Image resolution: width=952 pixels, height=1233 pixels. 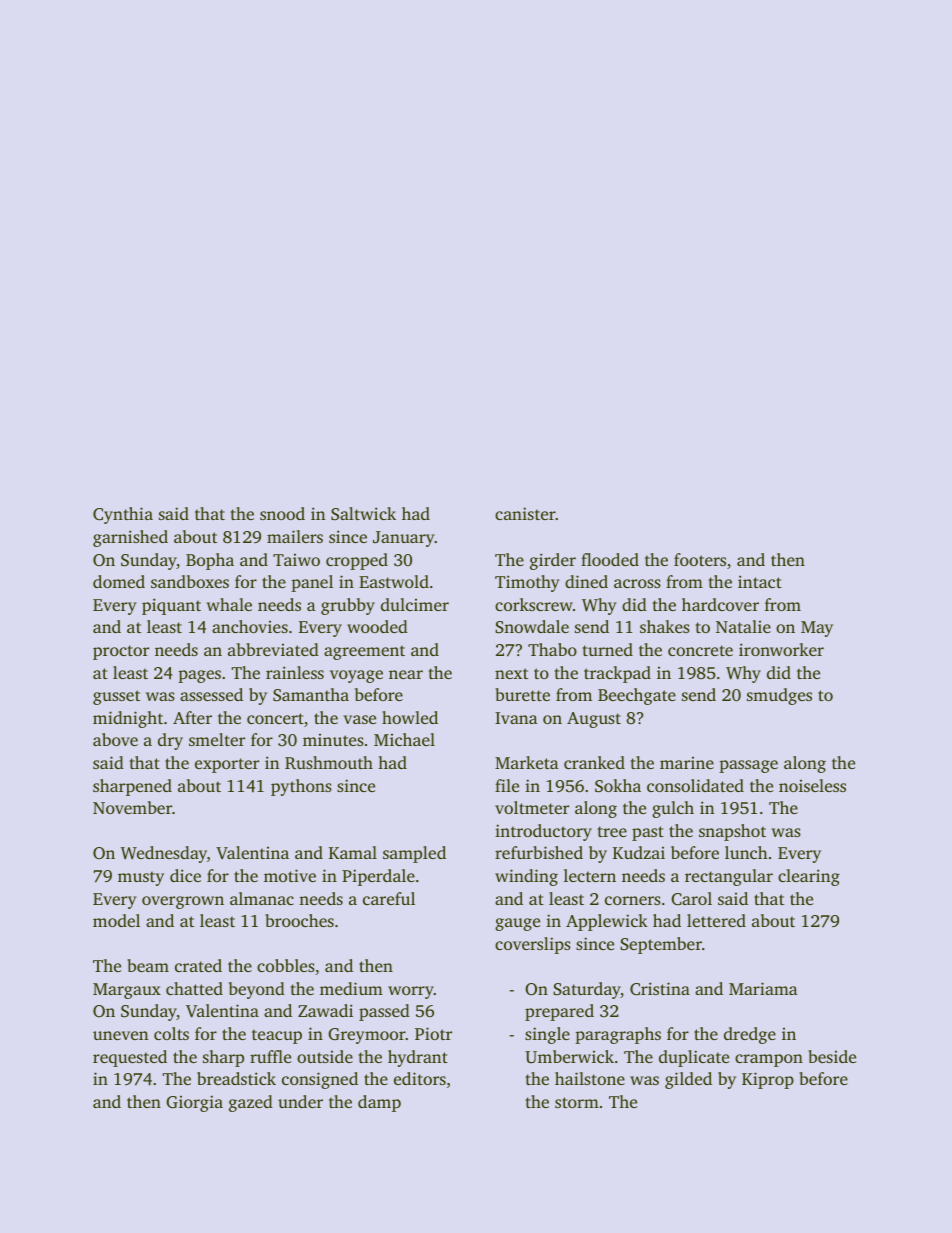 What do you see at coordinates (716, 920) in the image?
I see `lettered` at bounding box center [716, 920].
